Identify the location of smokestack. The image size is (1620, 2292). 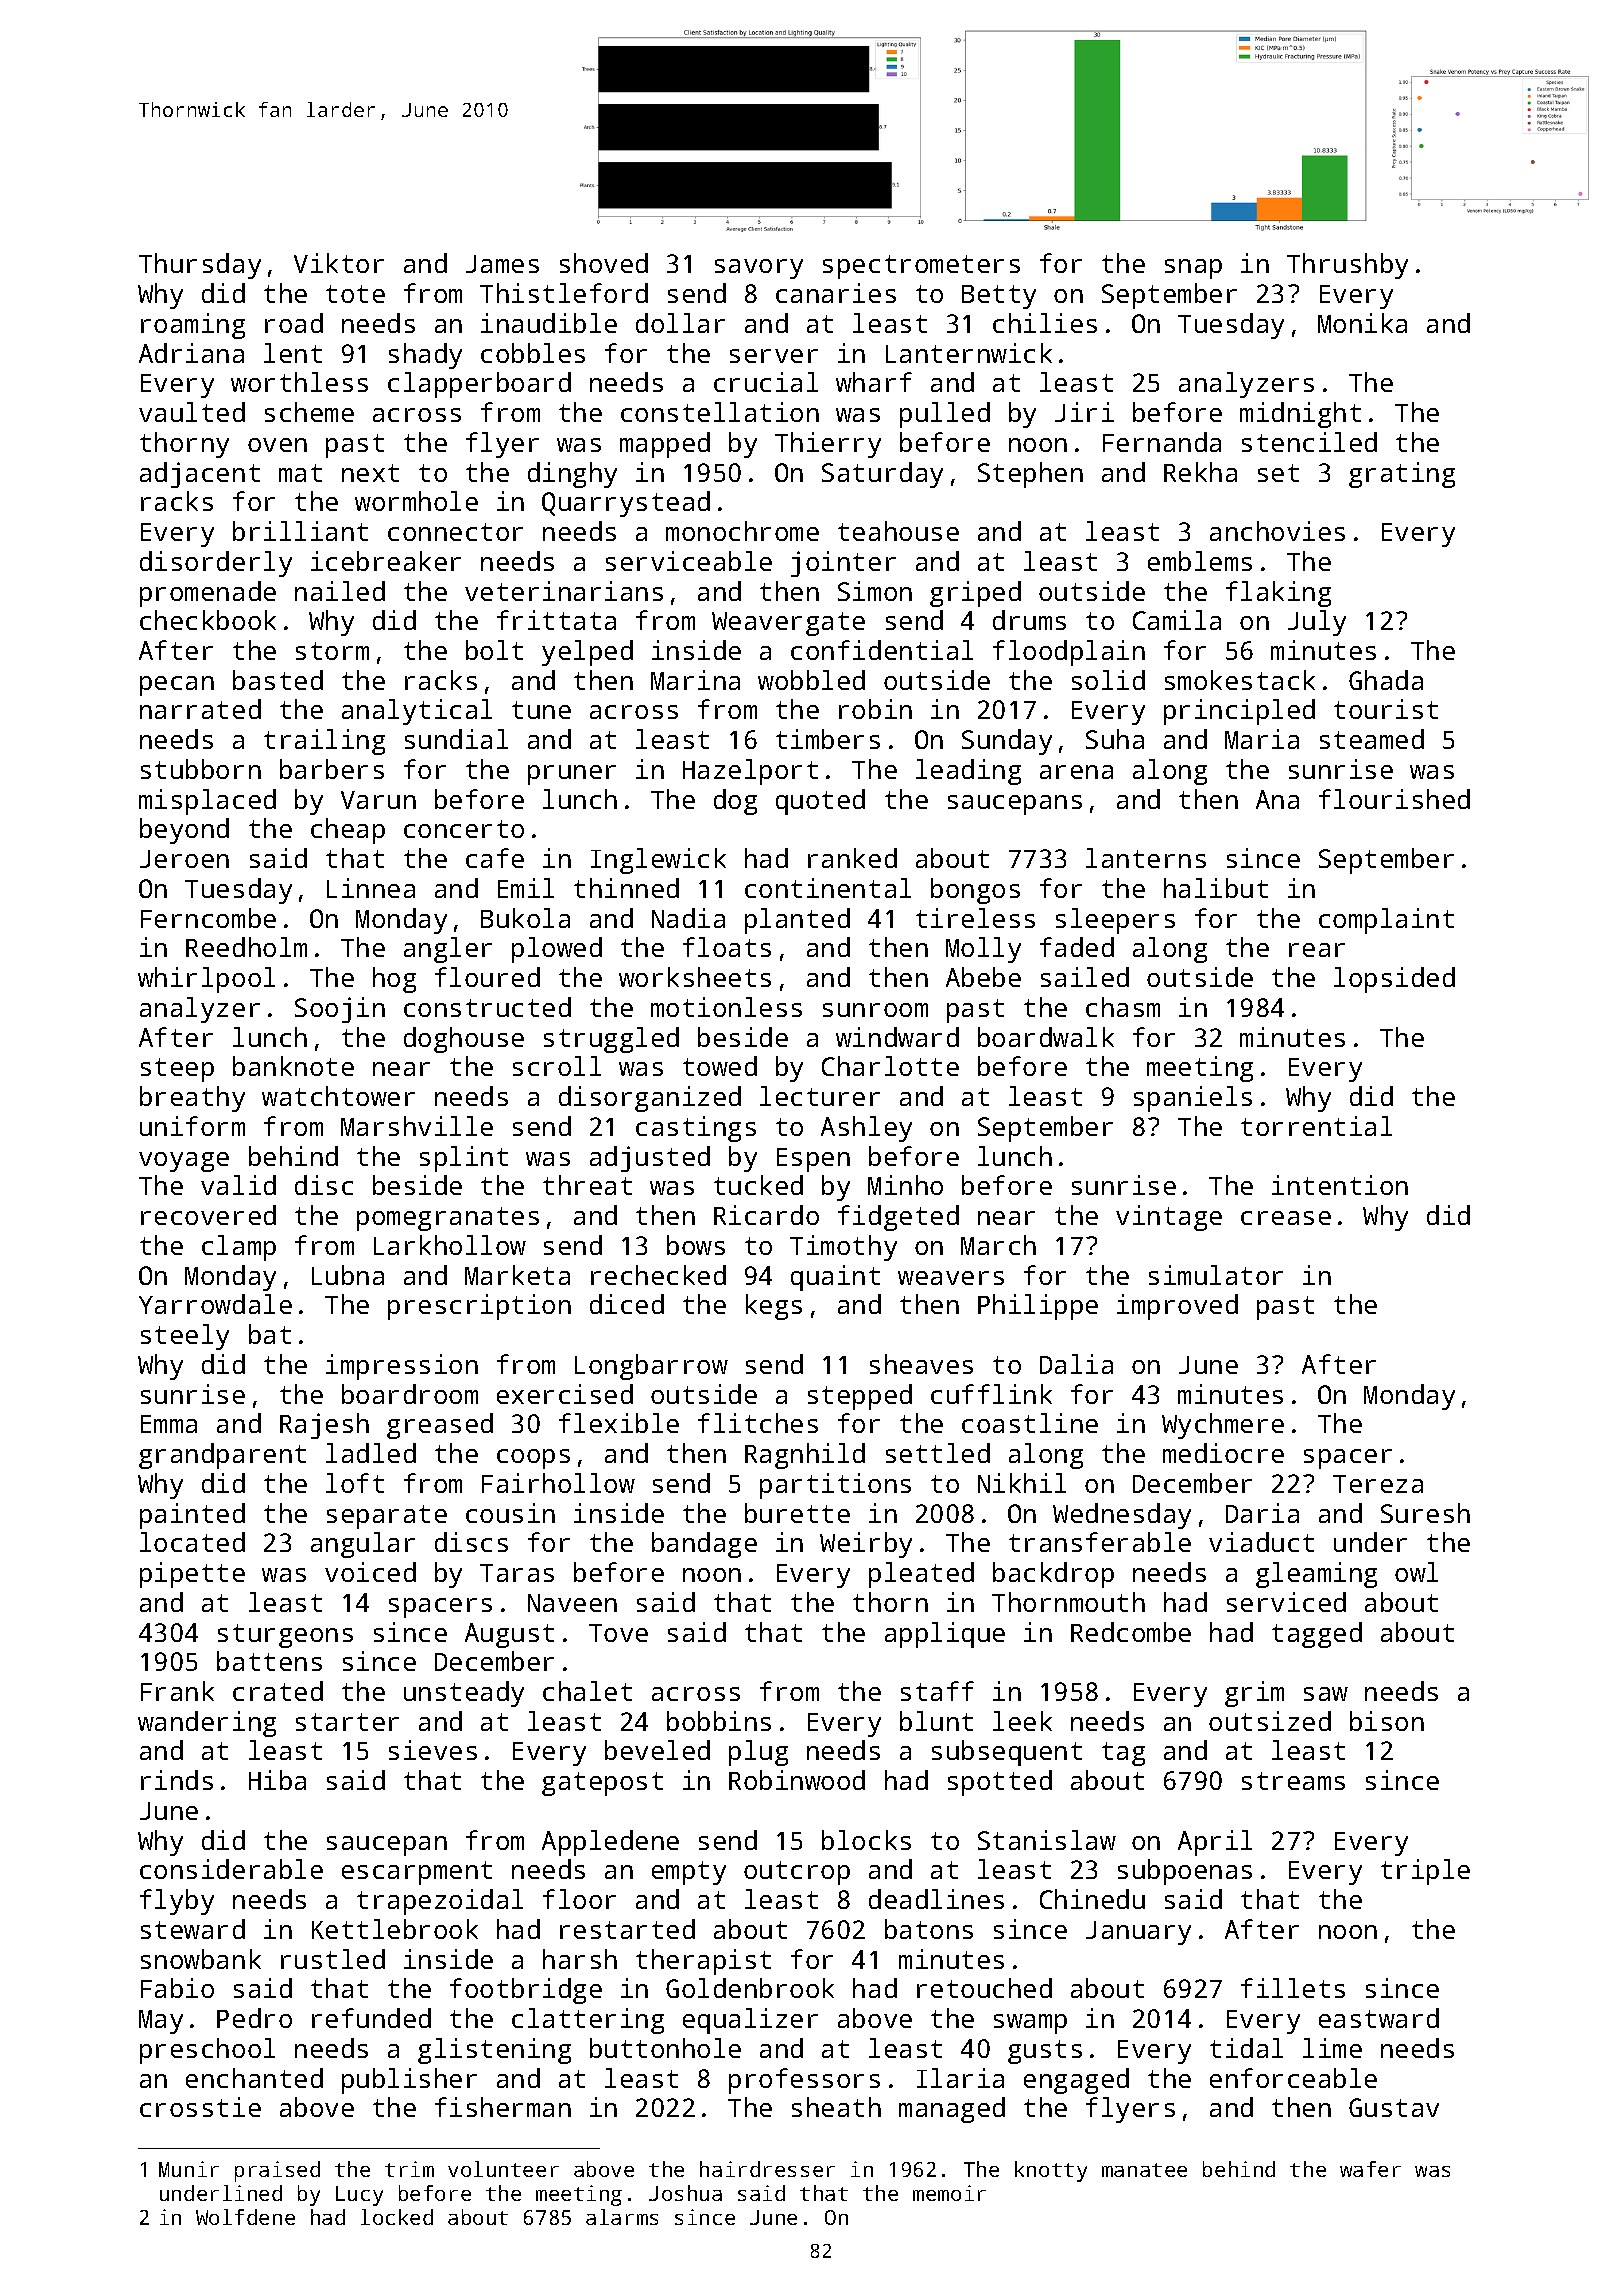
(1240, 680).
